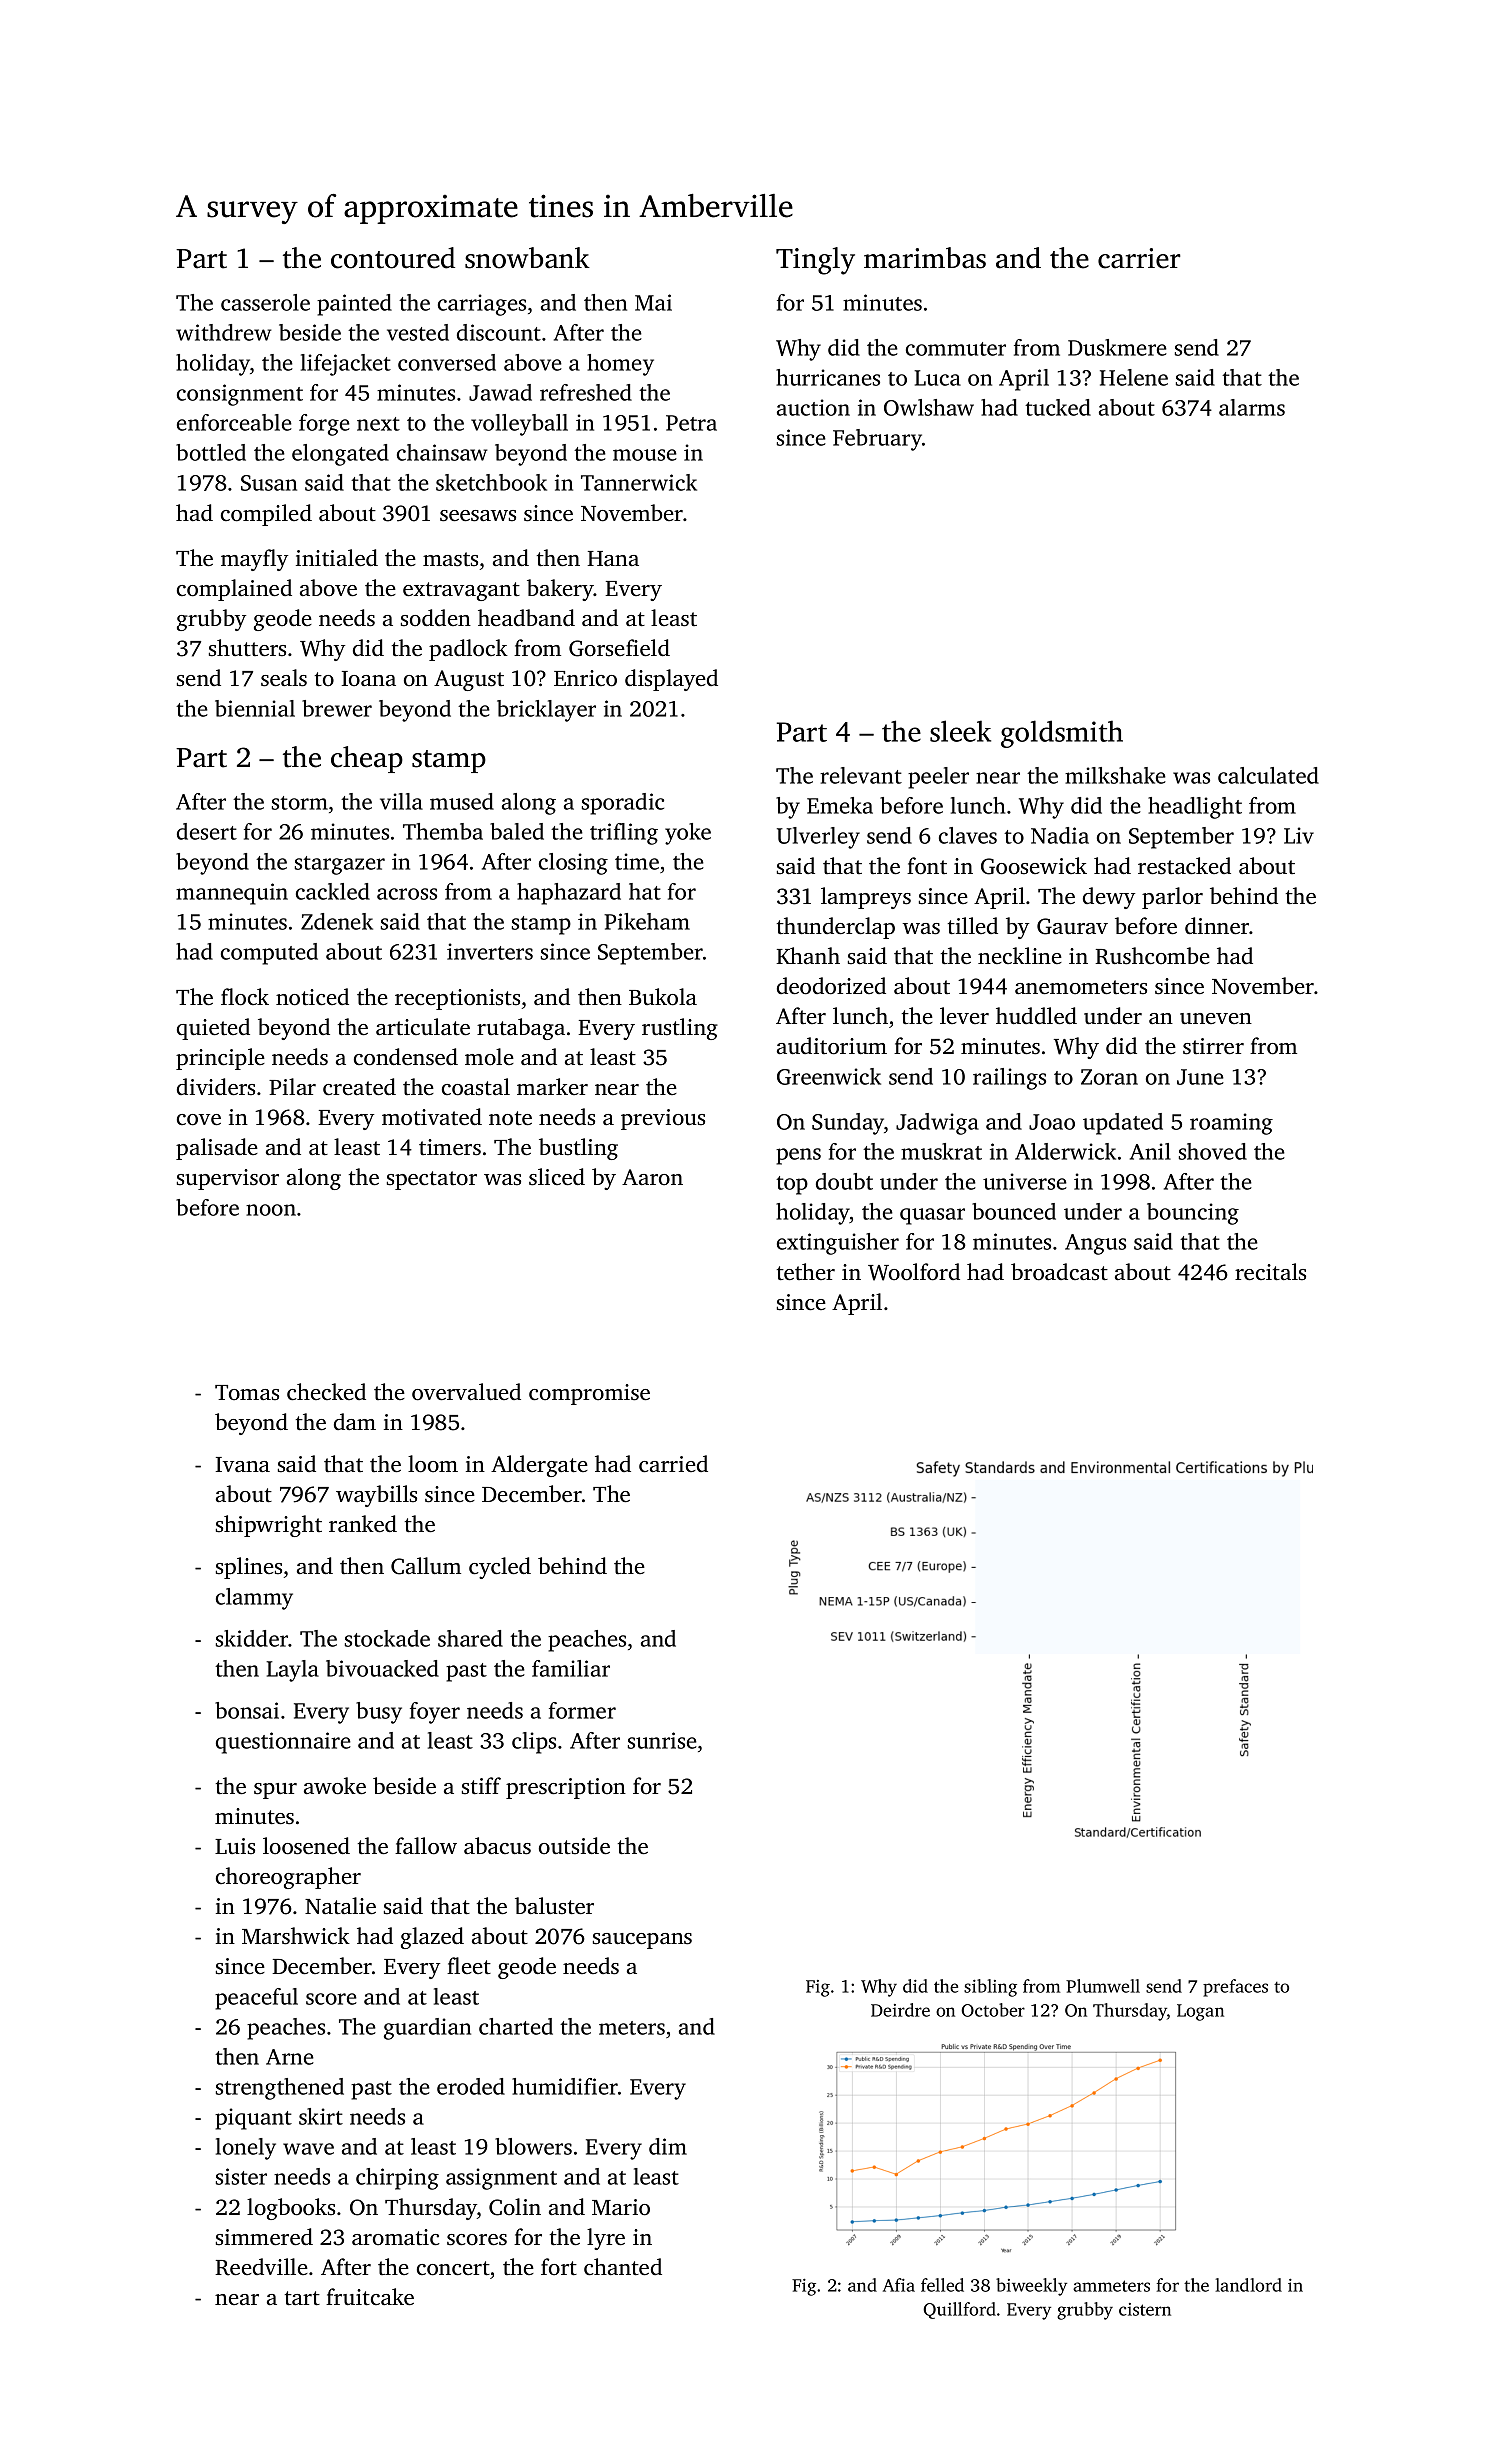  I want to click on tart, so click(302, 2298).
